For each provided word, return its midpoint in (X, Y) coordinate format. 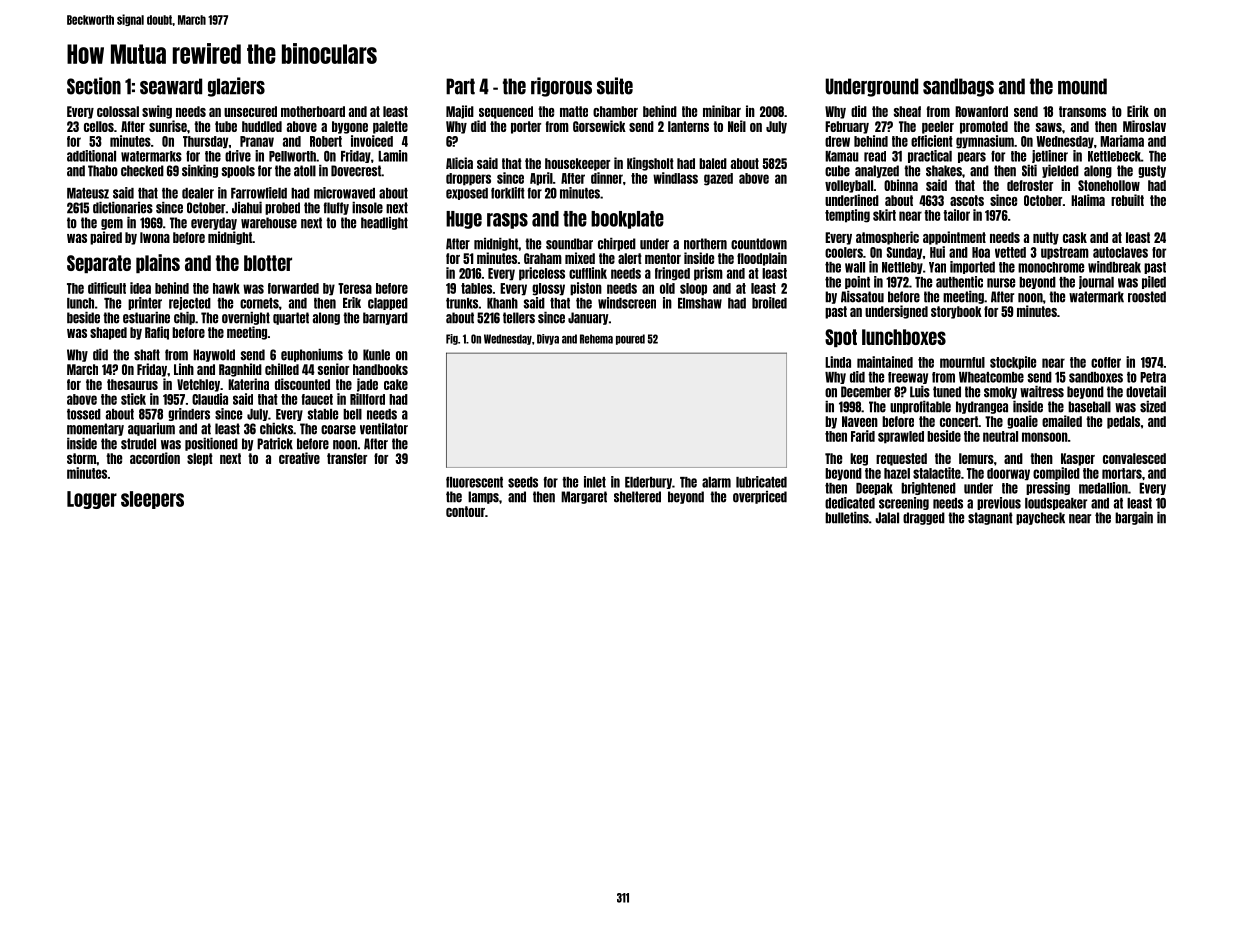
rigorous (561, 87)
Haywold (214, 355)
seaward (171, 86)
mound (1082, 86)
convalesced (1134, 458)
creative (299, 458)
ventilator (384, 429)
